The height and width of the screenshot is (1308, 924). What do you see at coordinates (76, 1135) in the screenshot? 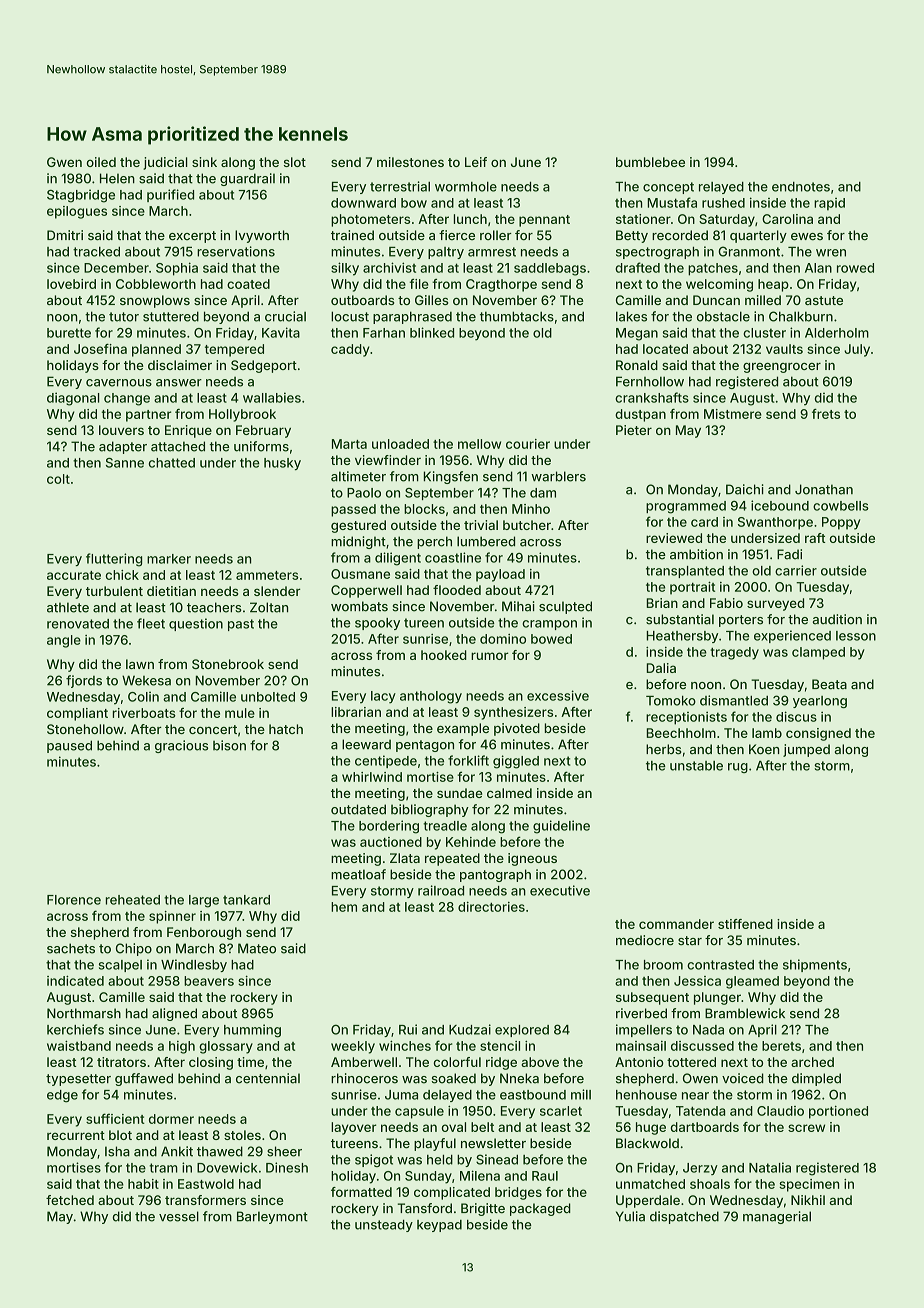
I see `recurrent` at bounding box center [76, 1135].
